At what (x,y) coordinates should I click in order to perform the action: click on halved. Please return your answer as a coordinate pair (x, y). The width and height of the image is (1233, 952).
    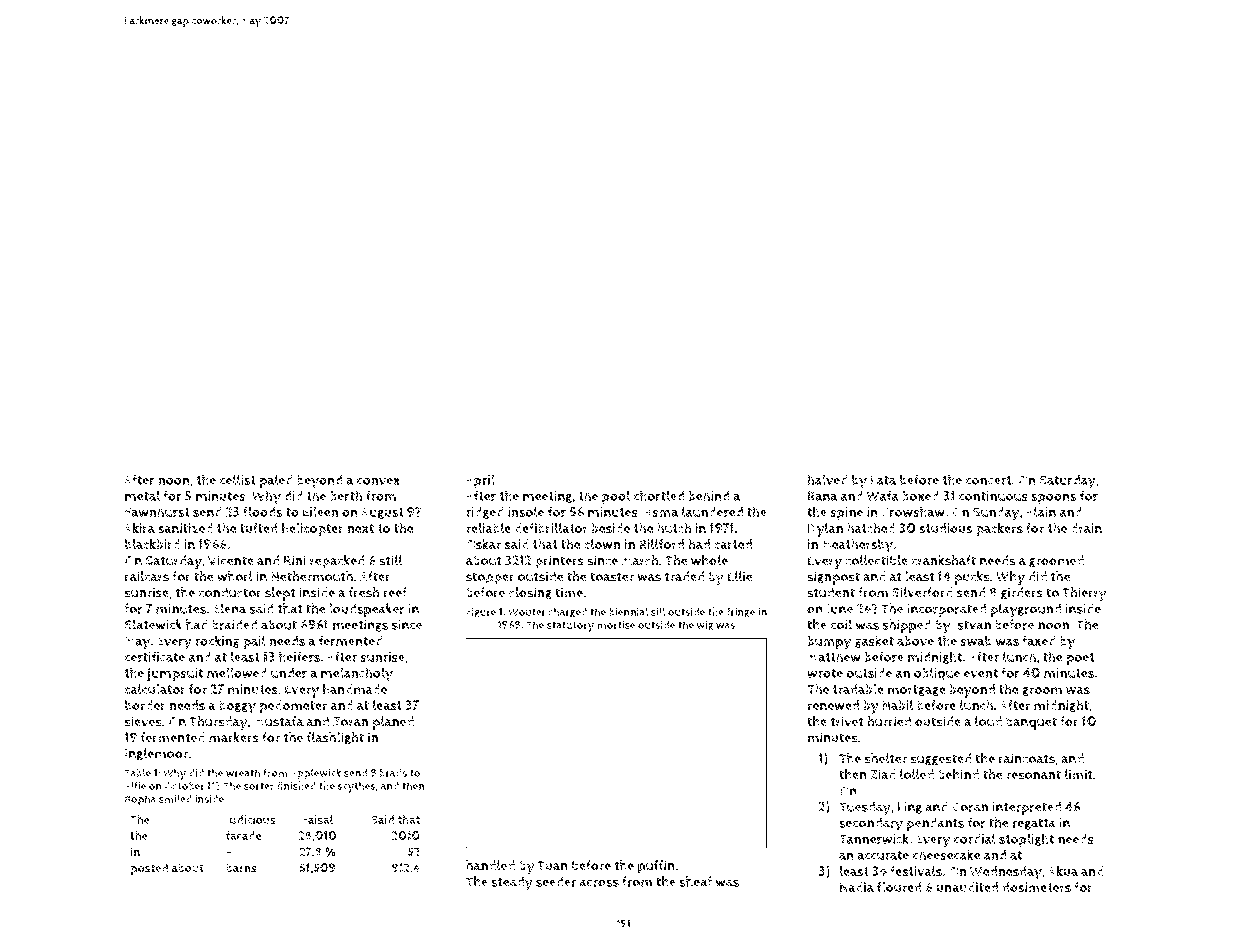
    Looking at the image, I should click on (827, 479).
